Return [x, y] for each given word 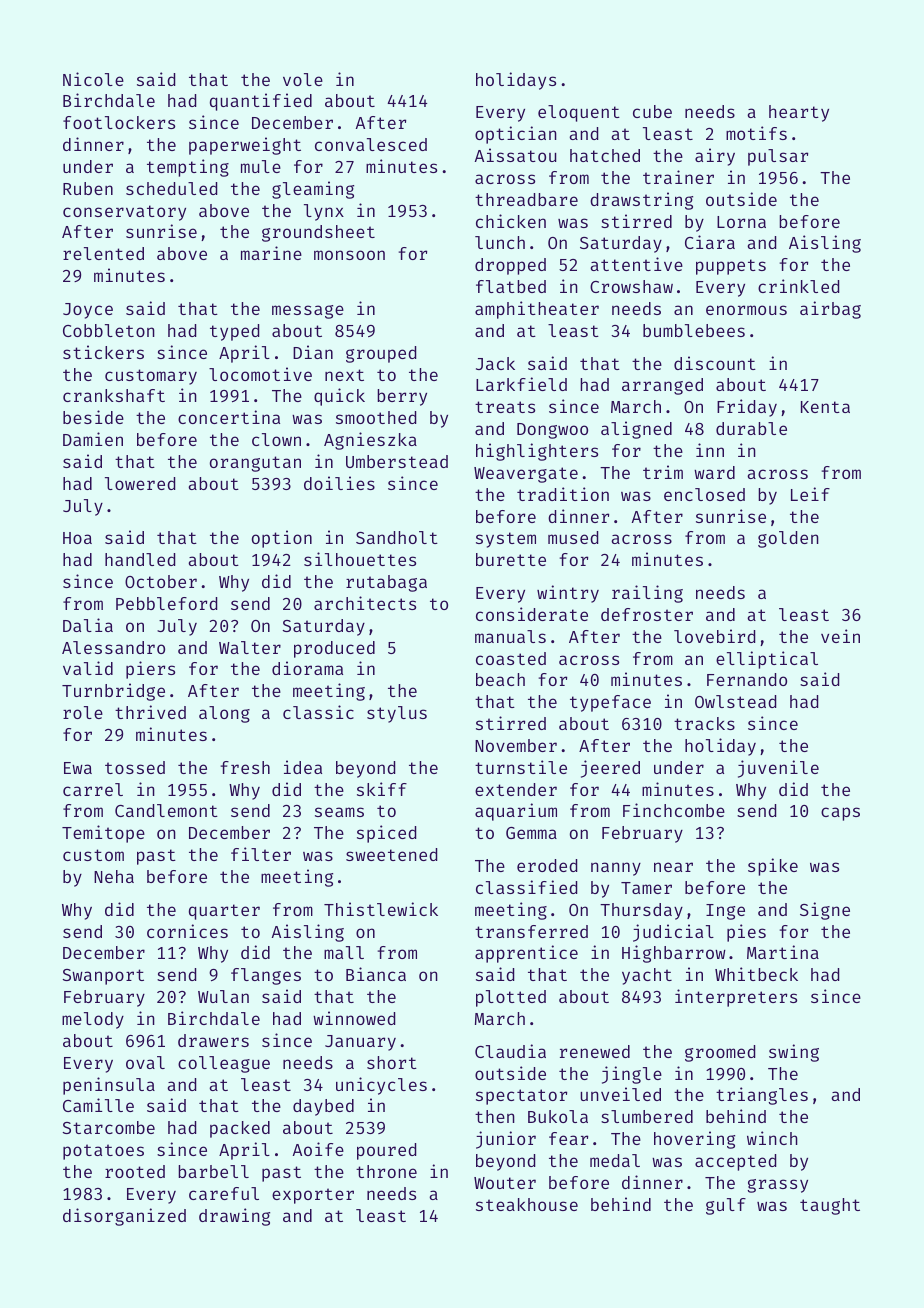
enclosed [704, 494]
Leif [810, 494]
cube [652, 111]
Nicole [93, 79]
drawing [234, 1217]
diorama [307, 668]
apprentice [526, 954]
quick [339, 397]
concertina [229, 417]
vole [303, 79]
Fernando [747, 679]
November [516, 745]
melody [93, 1020]
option [282, 539]
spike [773, 867]
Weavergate [526, 475]
